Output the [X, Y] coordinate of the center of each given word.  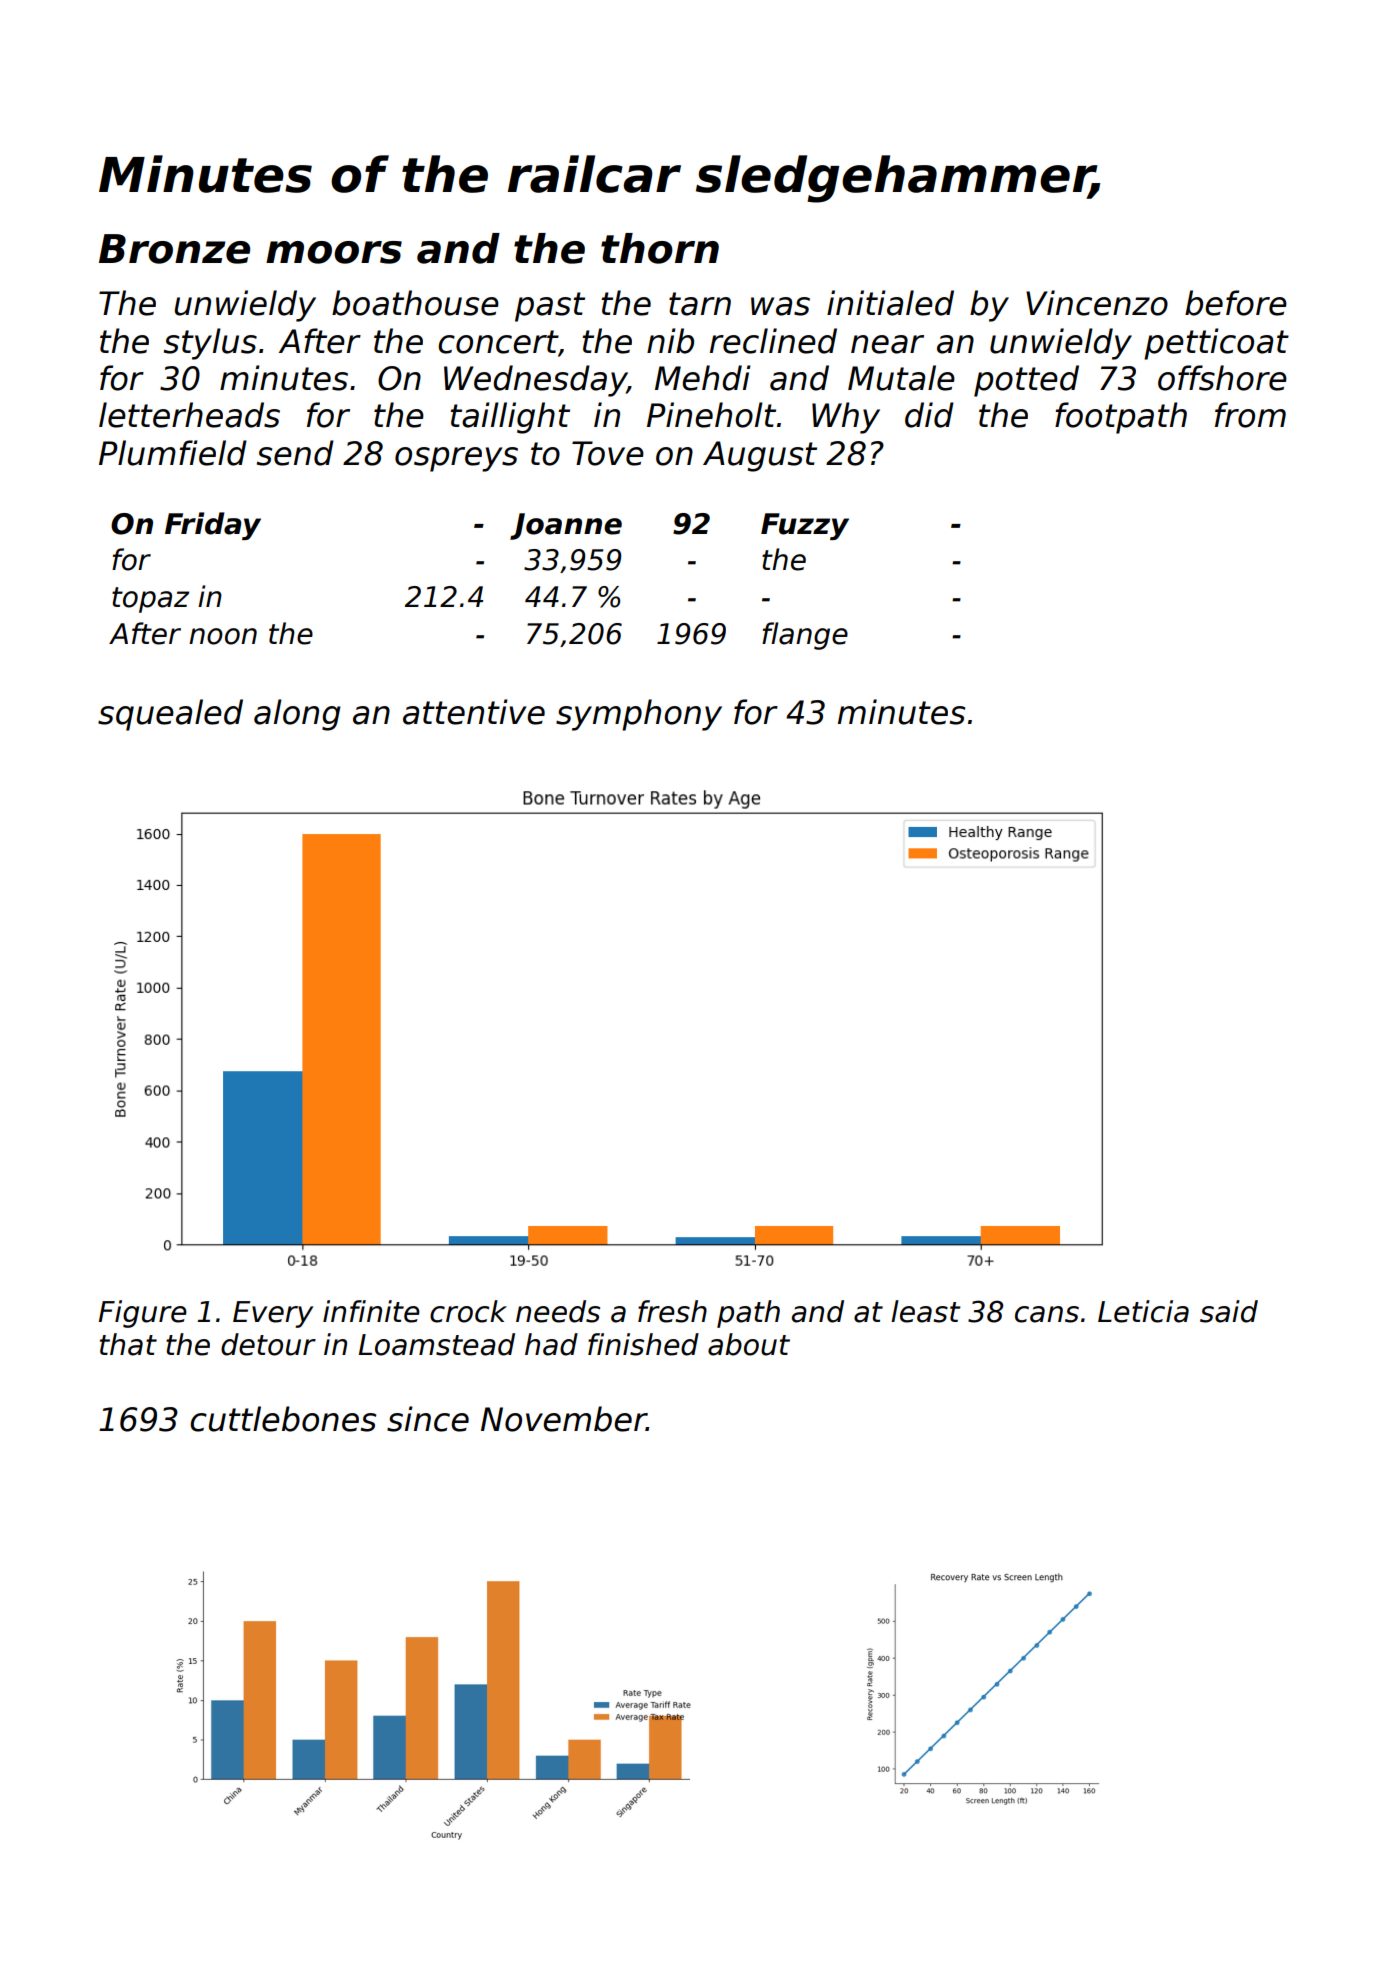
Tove [608, 453]
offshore [1222, 378]
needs [558, 1311]
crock [468, 1311]
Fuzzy [805, 526]
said [1229, 1311]
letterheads [189, 415]
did [929, 415]
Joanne [566, 526]
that [128, 1344]
